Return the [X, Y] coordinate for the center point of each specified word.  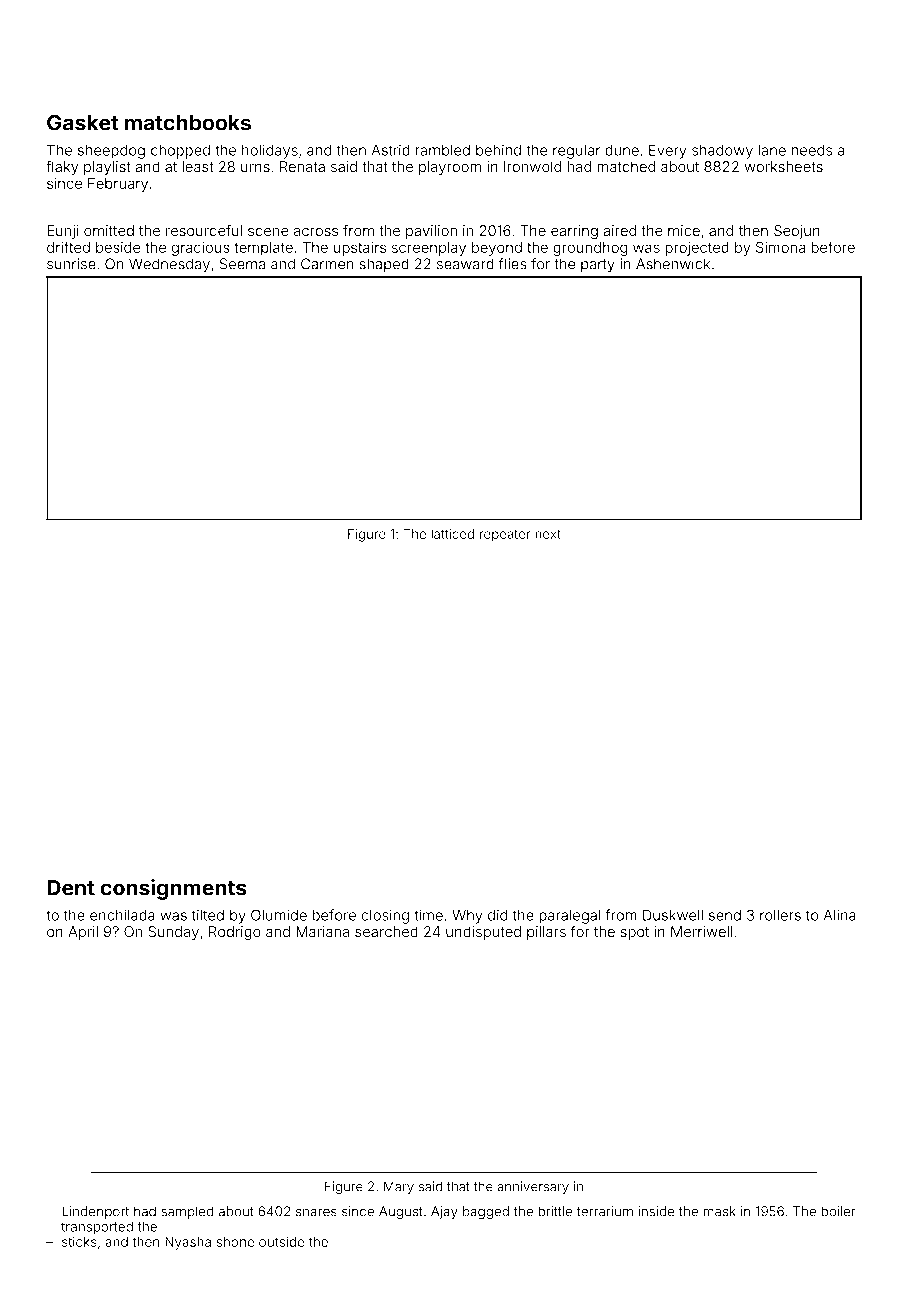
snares [316, 1212]
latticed [452, 534]
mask [720, 1211]
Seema [242, 264]
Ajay [444, 1212]
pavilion [431, 232]
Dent [71, 887]
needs [812, 150]
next [548, 534]
